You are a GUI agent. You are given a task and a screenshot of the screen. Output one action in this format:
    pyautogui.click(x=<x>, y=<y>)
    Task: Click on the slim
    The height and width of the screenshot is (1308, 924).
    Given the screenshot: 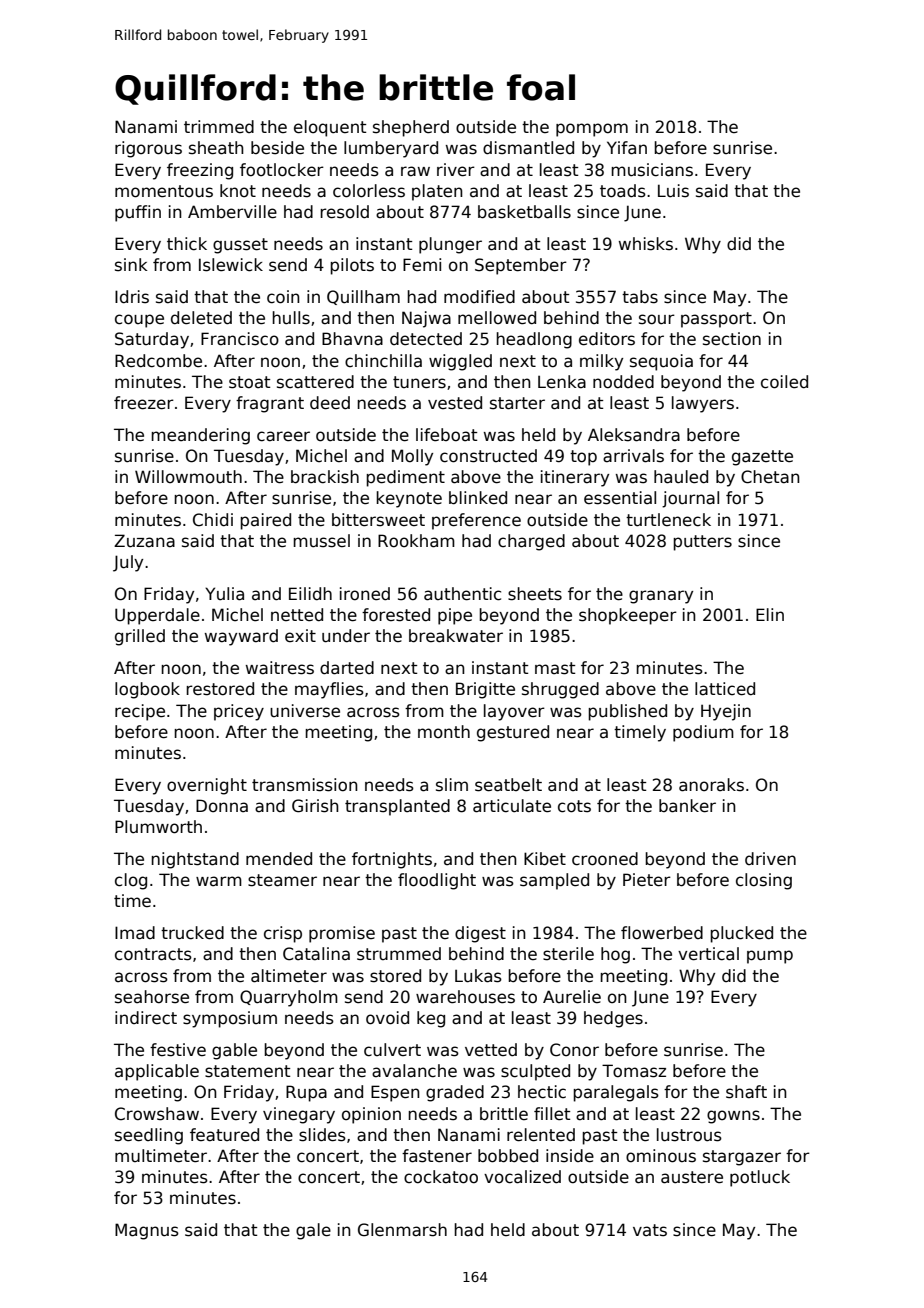 What is the action you would take?
    pyautogui.click(x=452, y=785)
